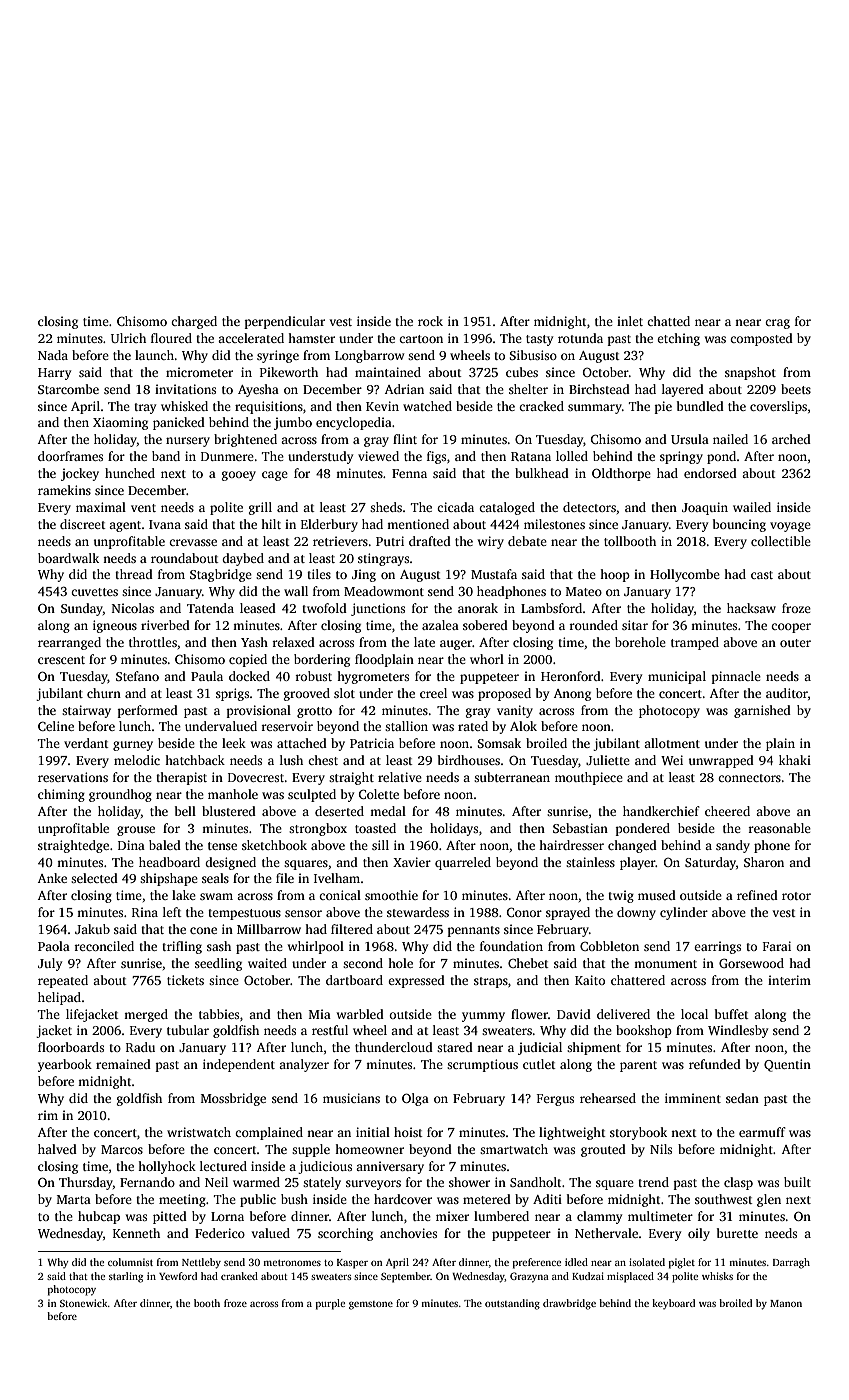 The image size is (849, 1400). Describe the element at coordinates (693, 1098) in the screenshot. I see `imminent` at that location.
